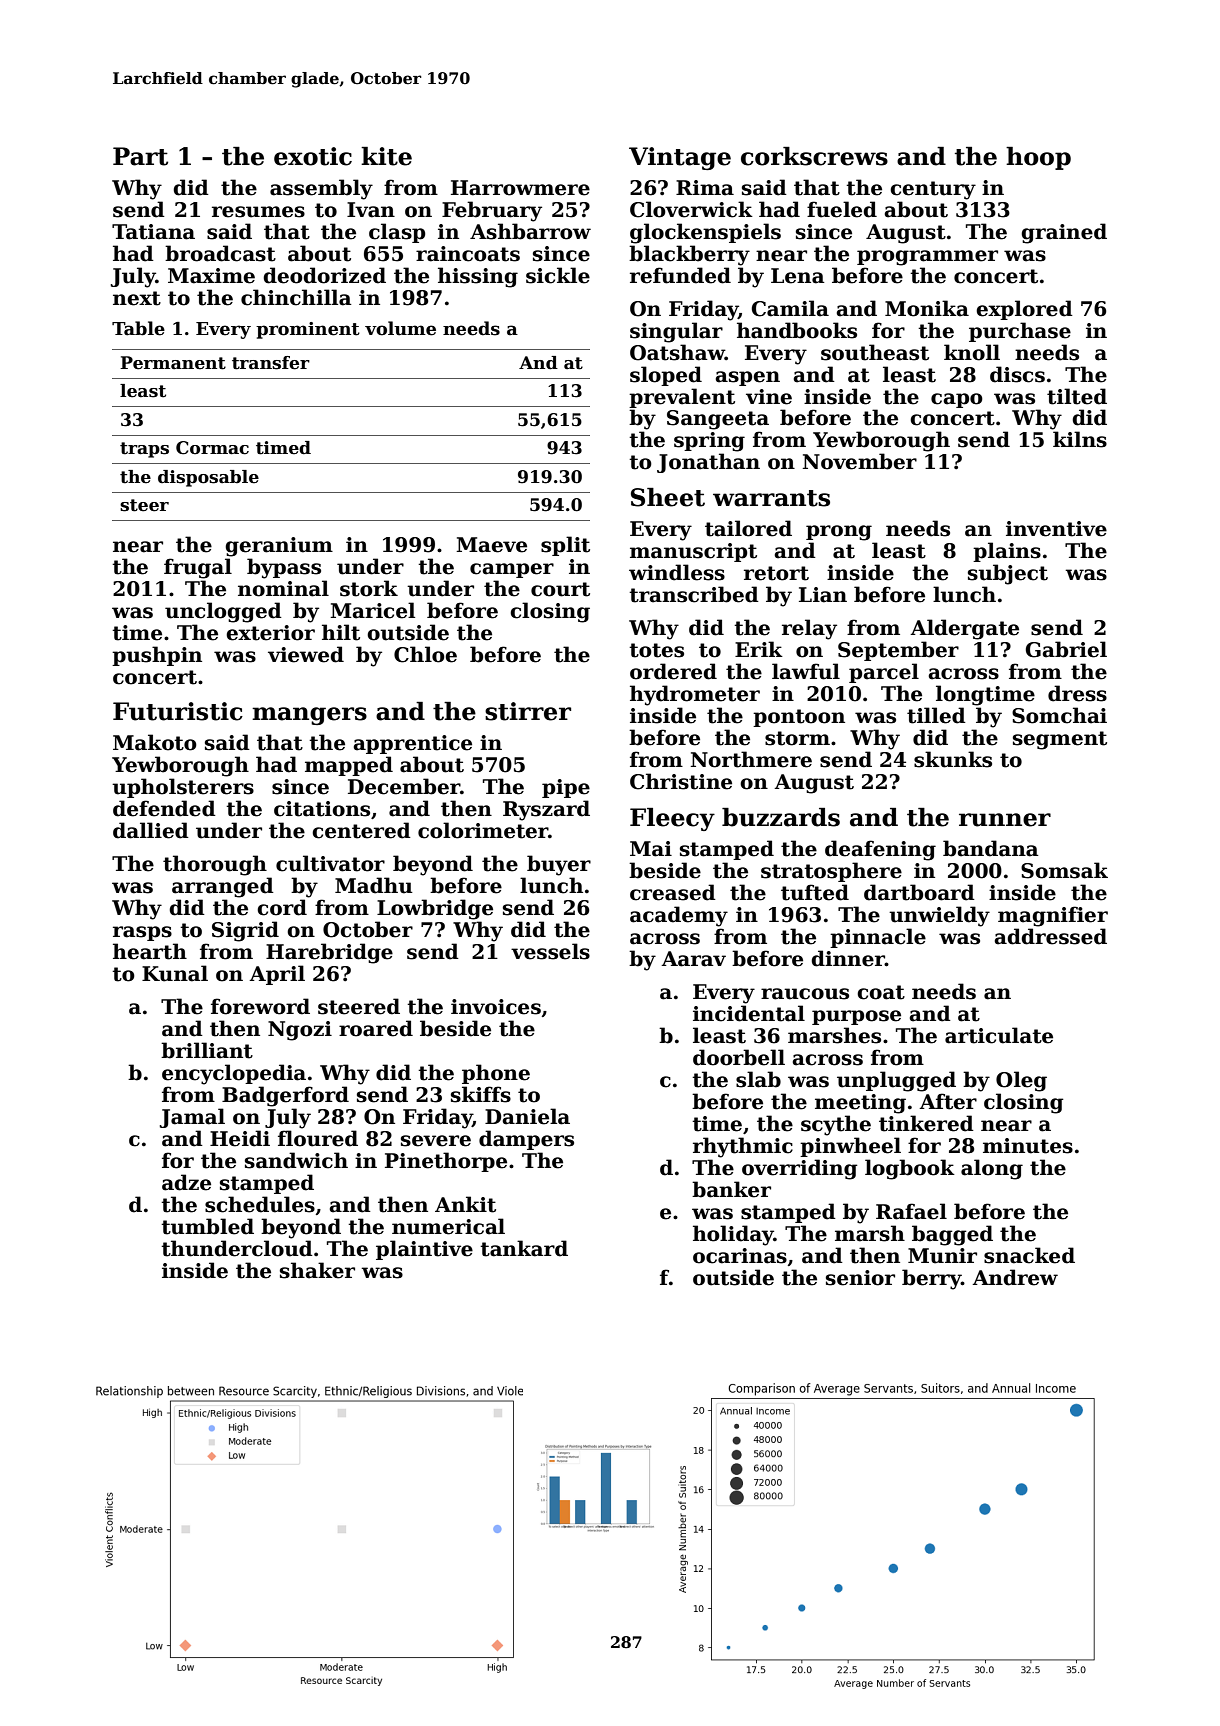  Describe the element at coordinates (211, 276) in the screenshot. I see `Maxime` at that location.
